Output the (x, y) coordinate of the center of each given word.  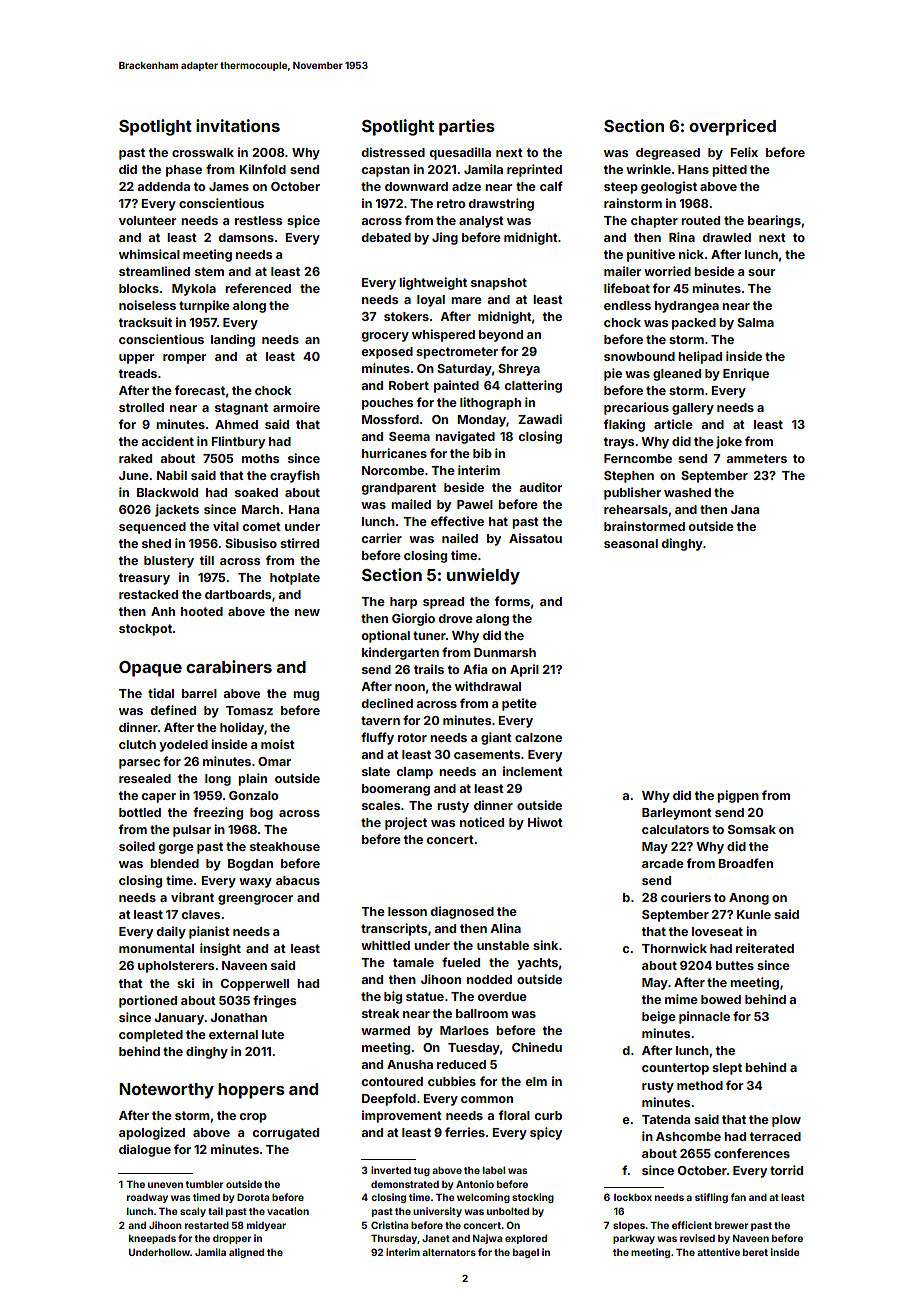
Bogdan (250, 865)
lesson (407, 911)
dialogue (145, 1150)
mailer (622, 271)
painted (456, 386)
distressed (393, 152)
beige (659, 1017)
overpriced (732, 127)
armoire (296, 407)
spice (303, 221)
